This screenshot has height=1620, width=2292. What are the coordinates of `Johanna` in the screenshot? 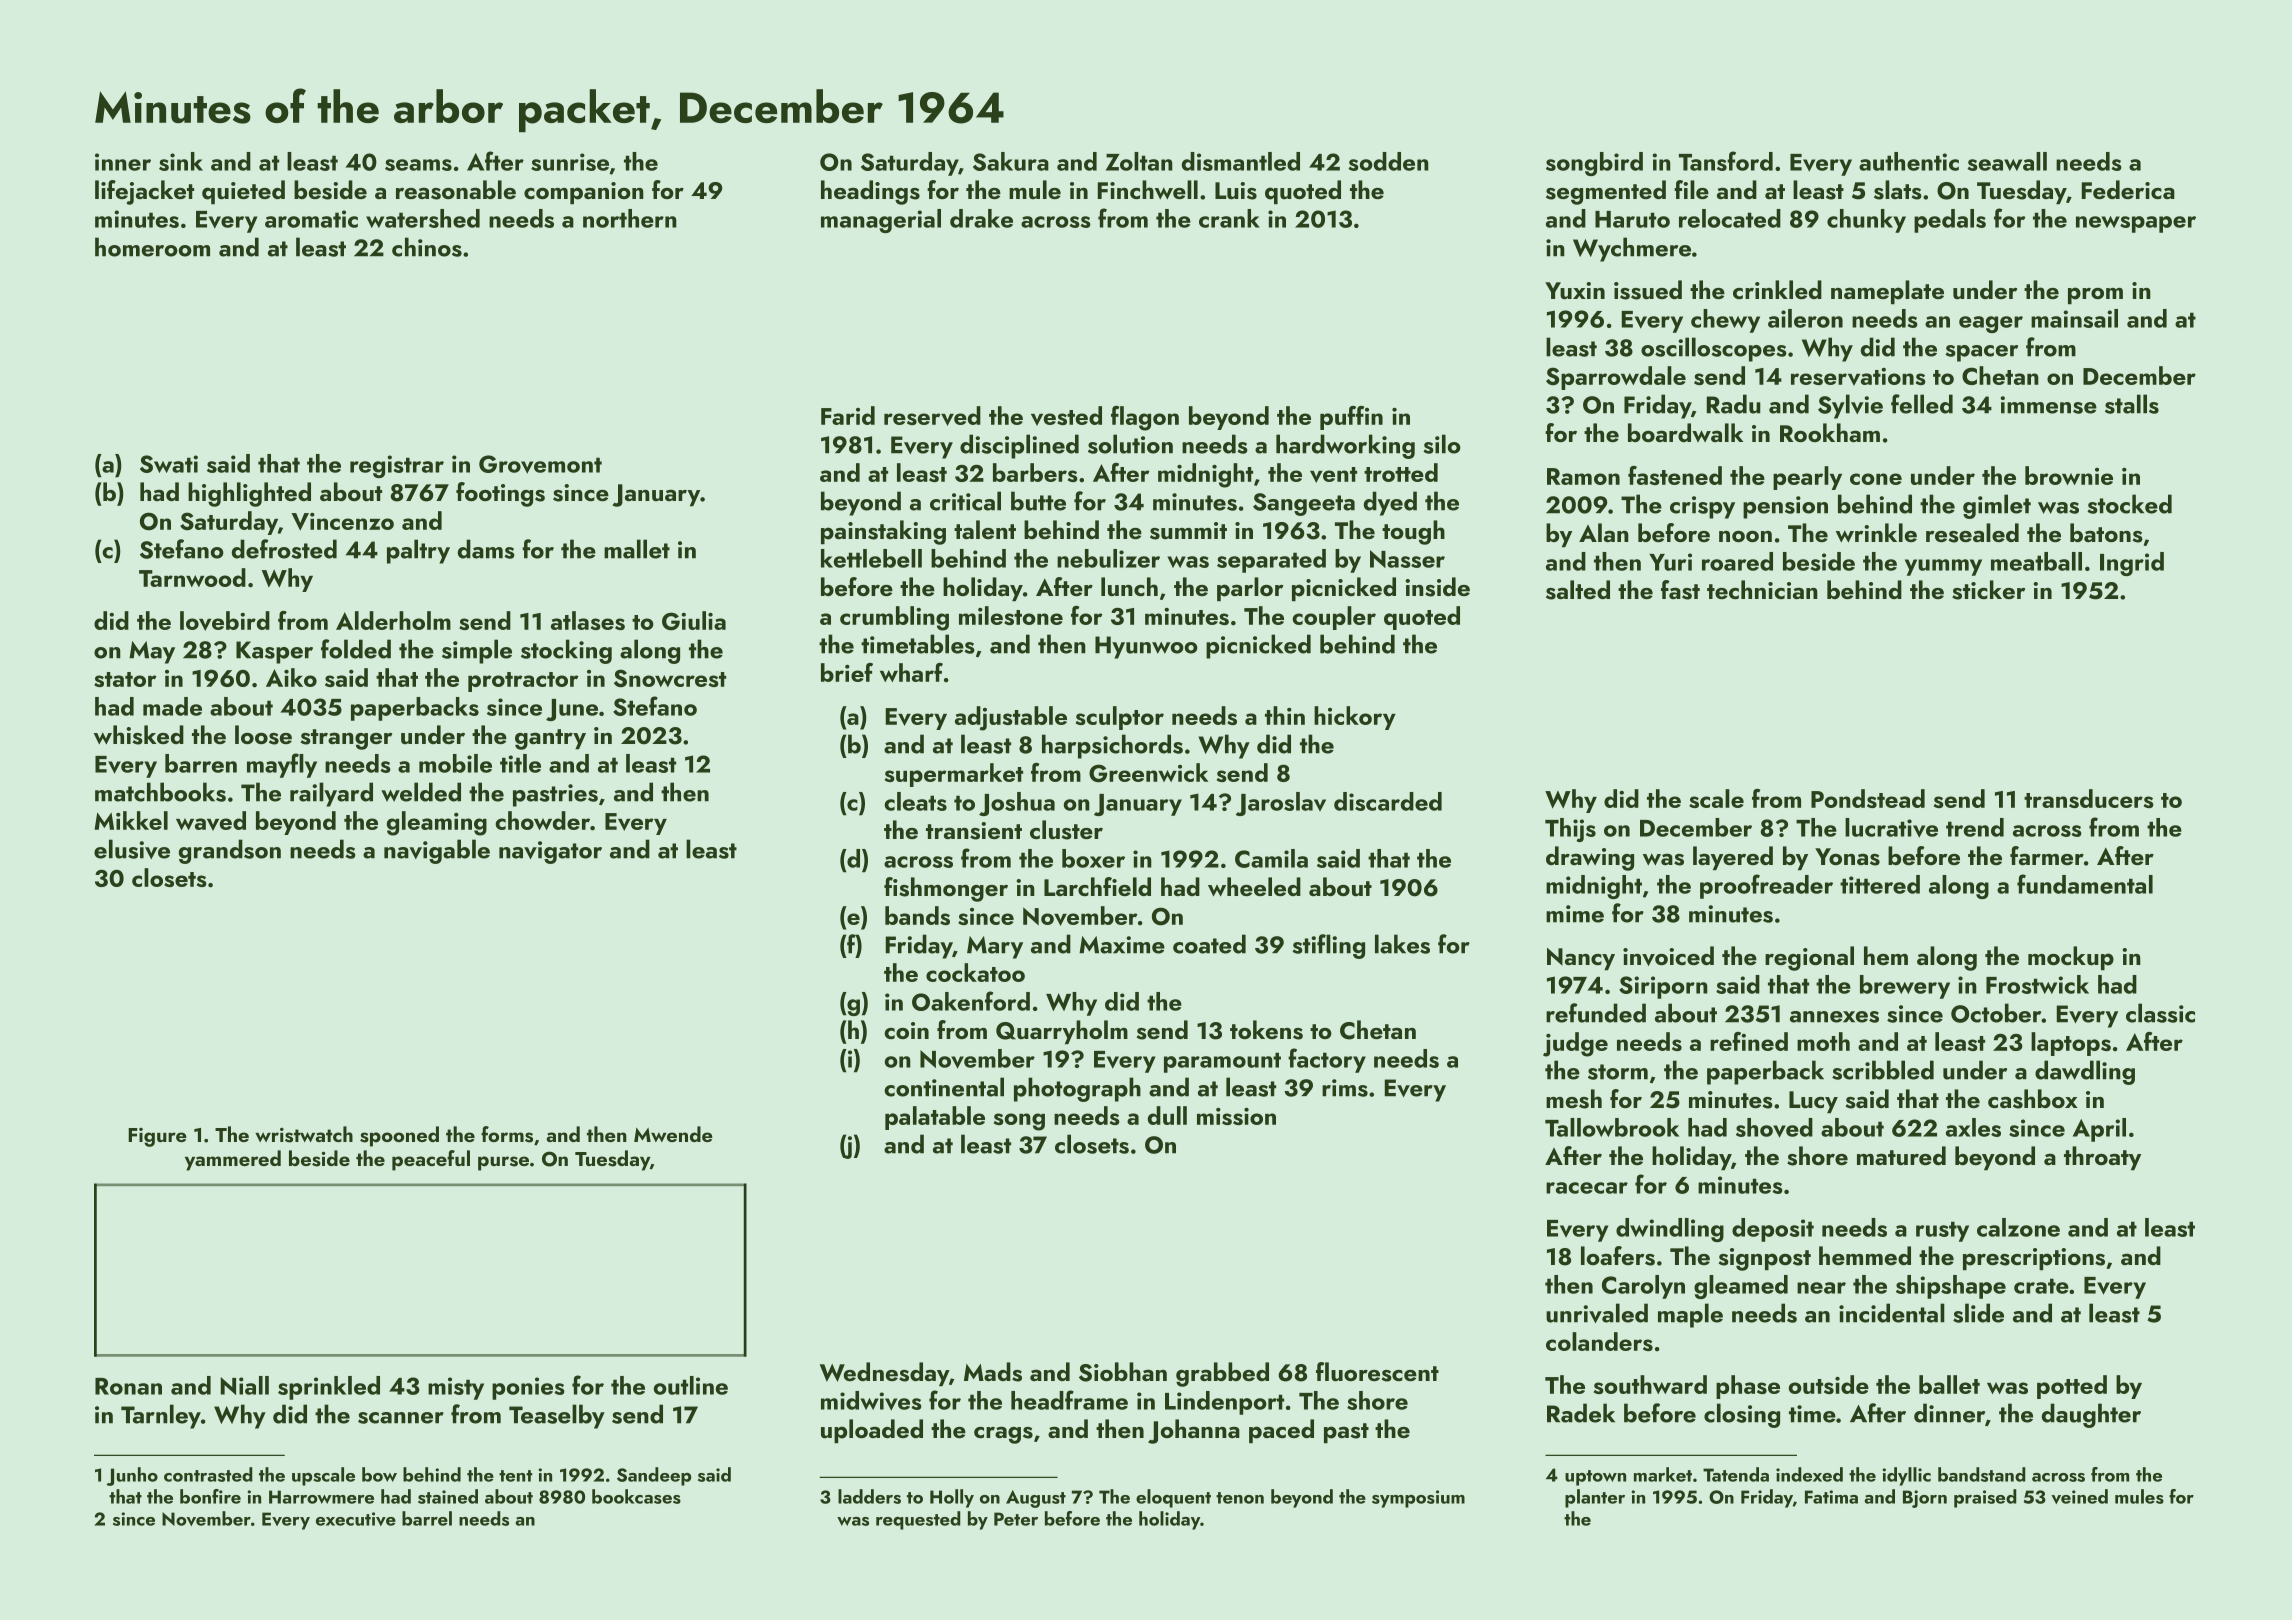 It's located at (1194, 1431).
